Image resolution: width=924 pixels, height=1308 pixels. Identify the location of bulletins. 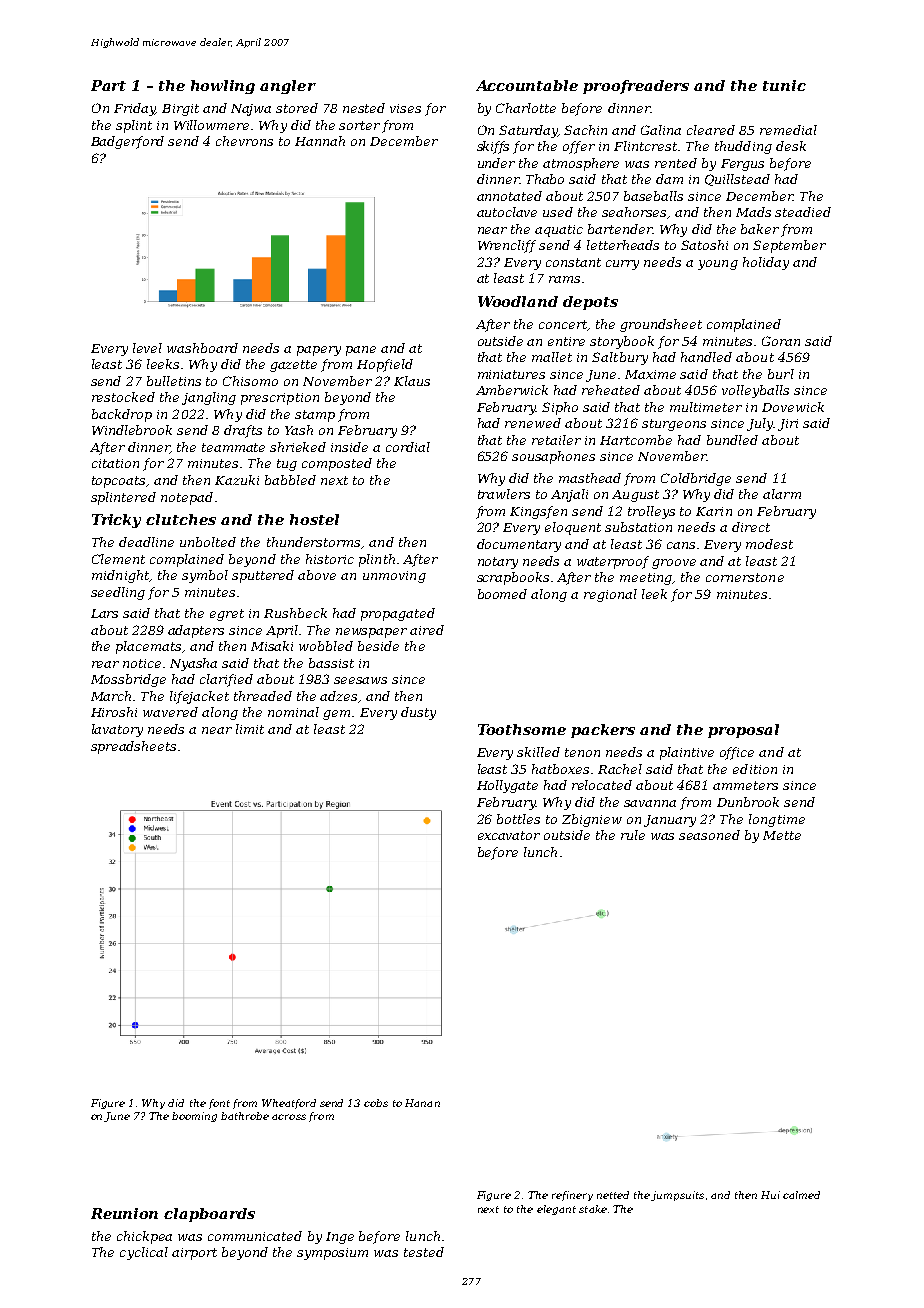
(174, 381).
